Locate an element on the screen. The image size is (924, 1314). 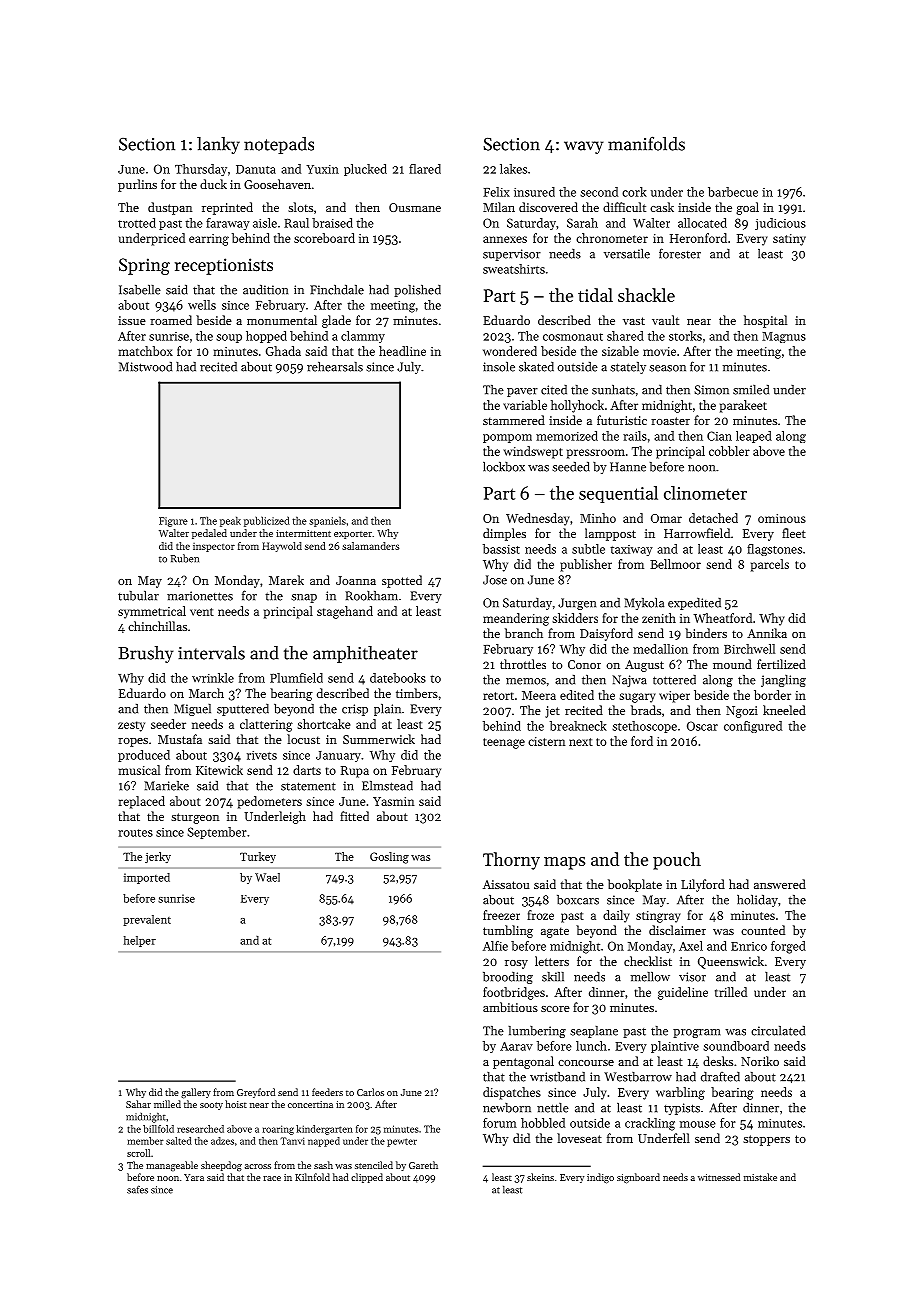
manifolds is located at coordinates (646, 143).
